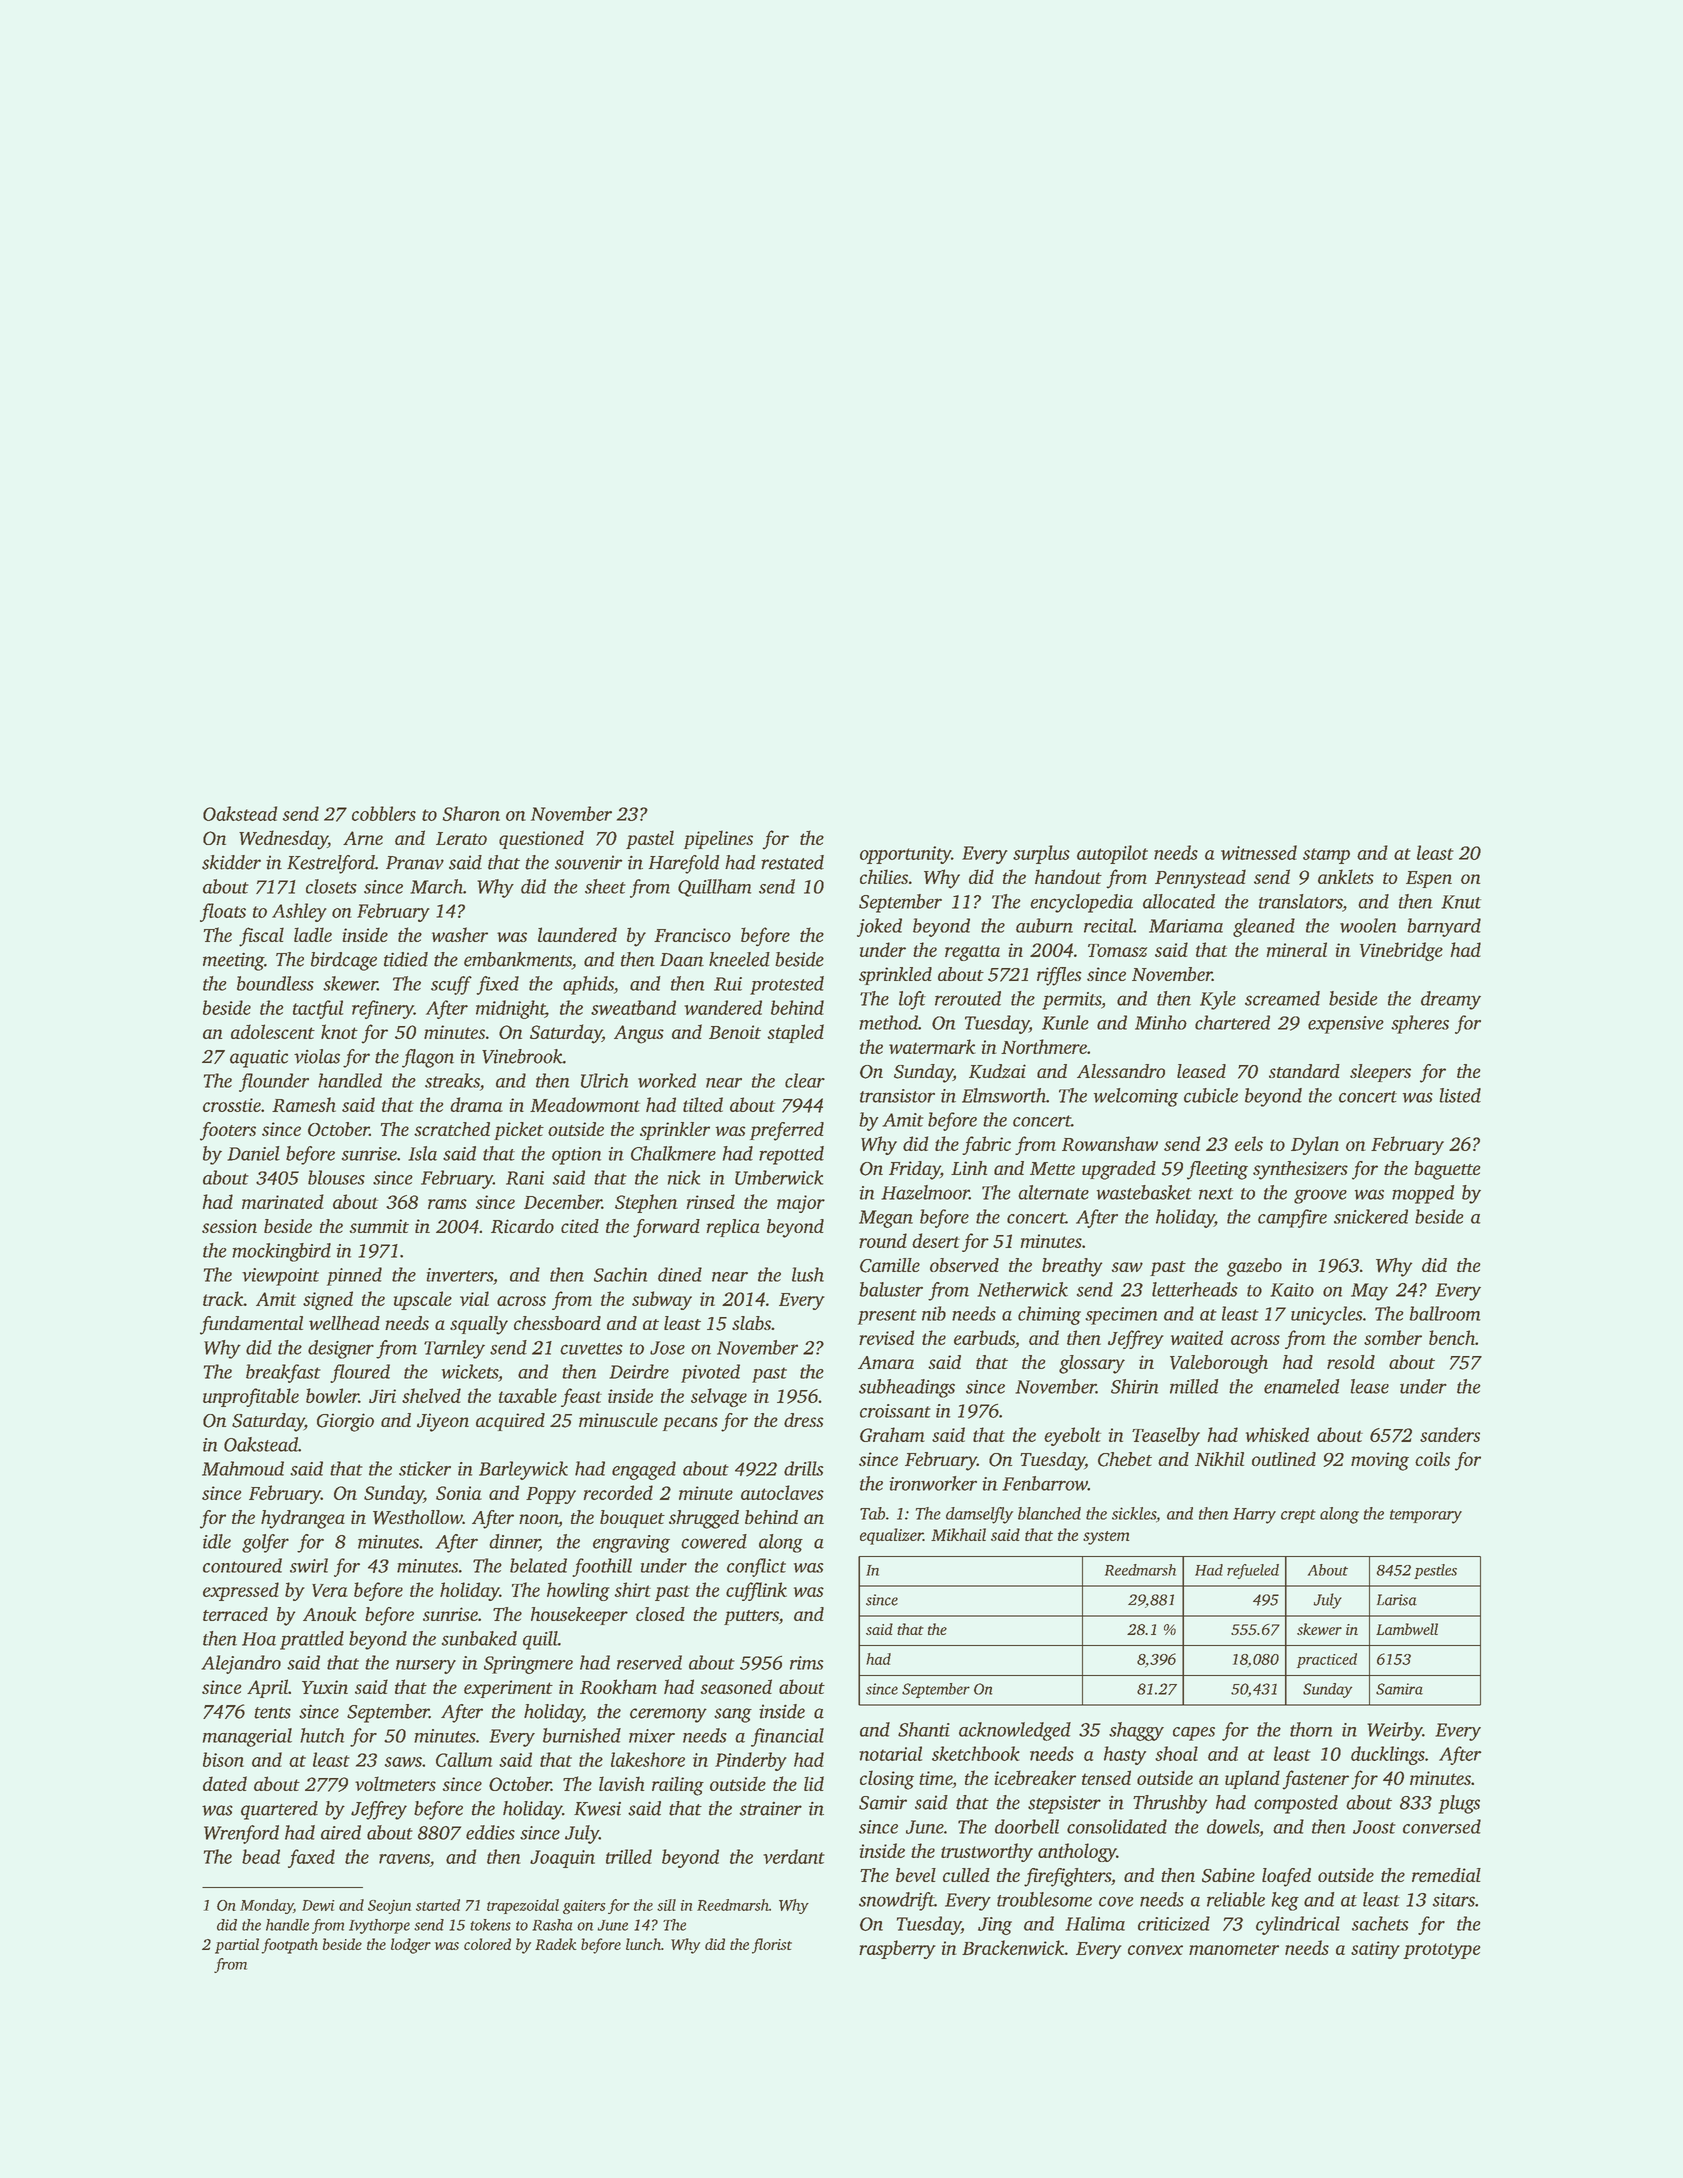 The height and width of the screenshot is (2178, 1683). I want to click on Monday, so click(266, 1906).
